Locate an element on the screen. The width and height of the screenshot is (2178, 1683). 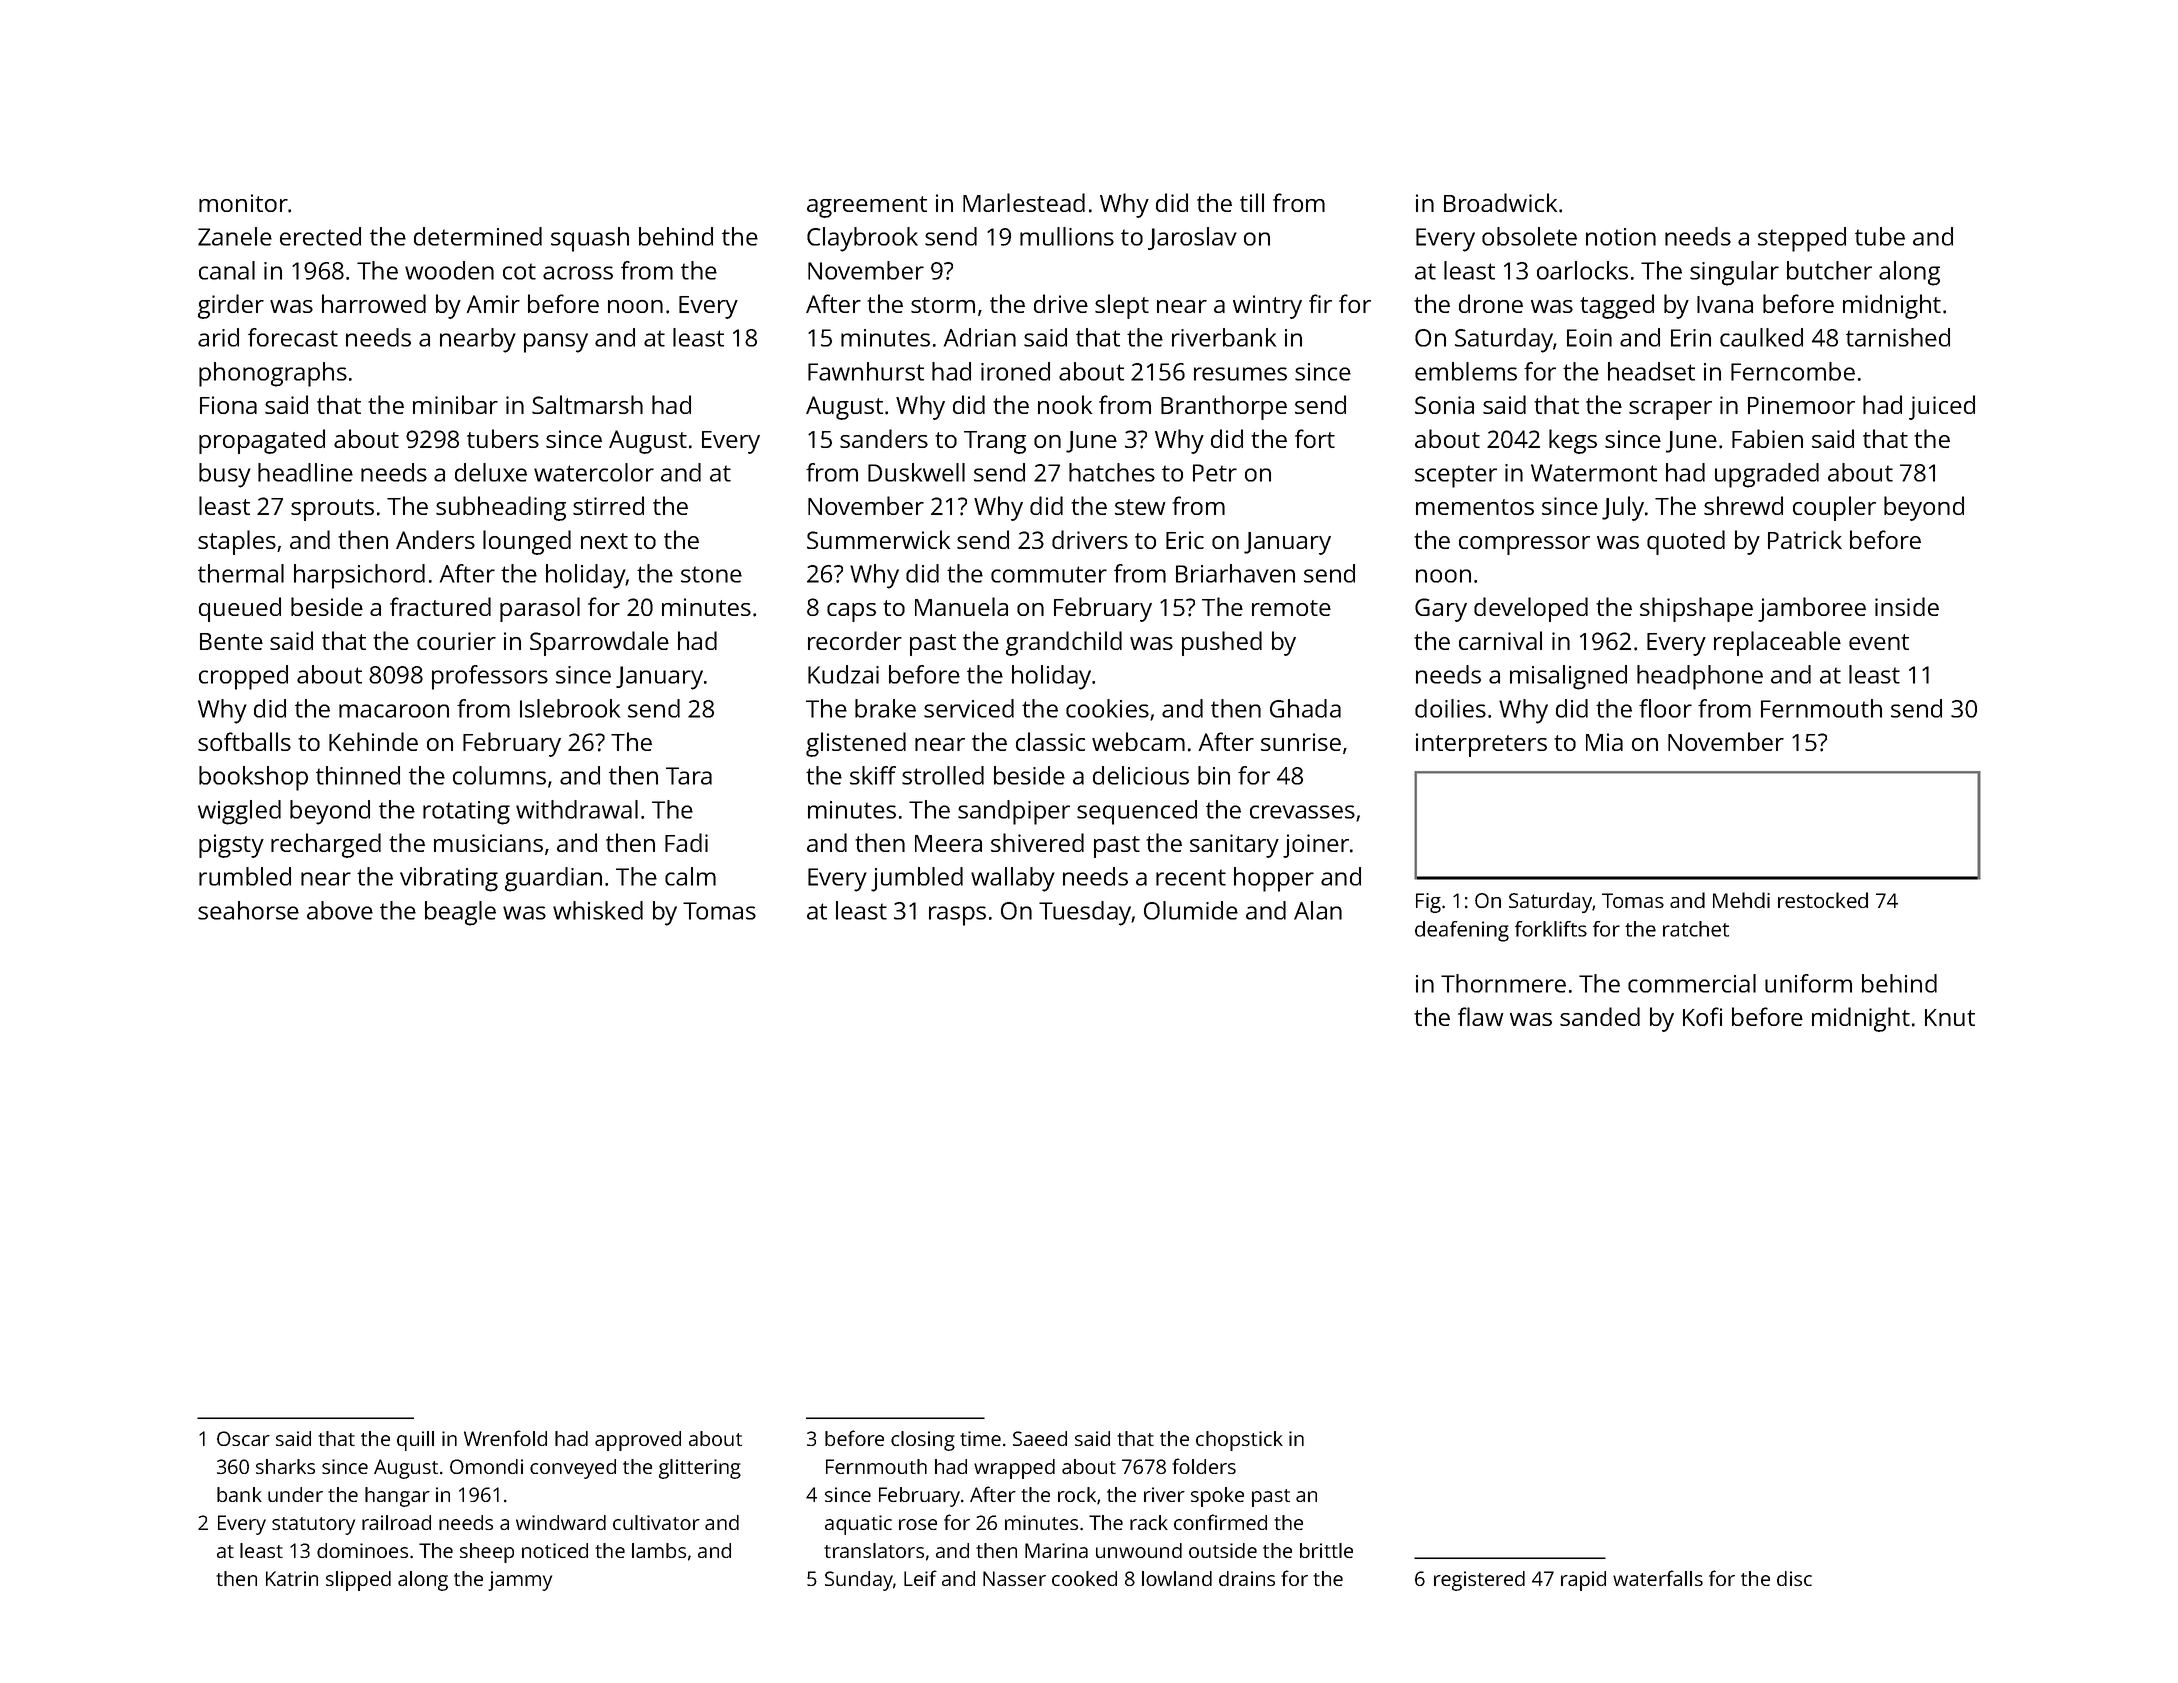
beagle is located at coordinates (460, 913).
